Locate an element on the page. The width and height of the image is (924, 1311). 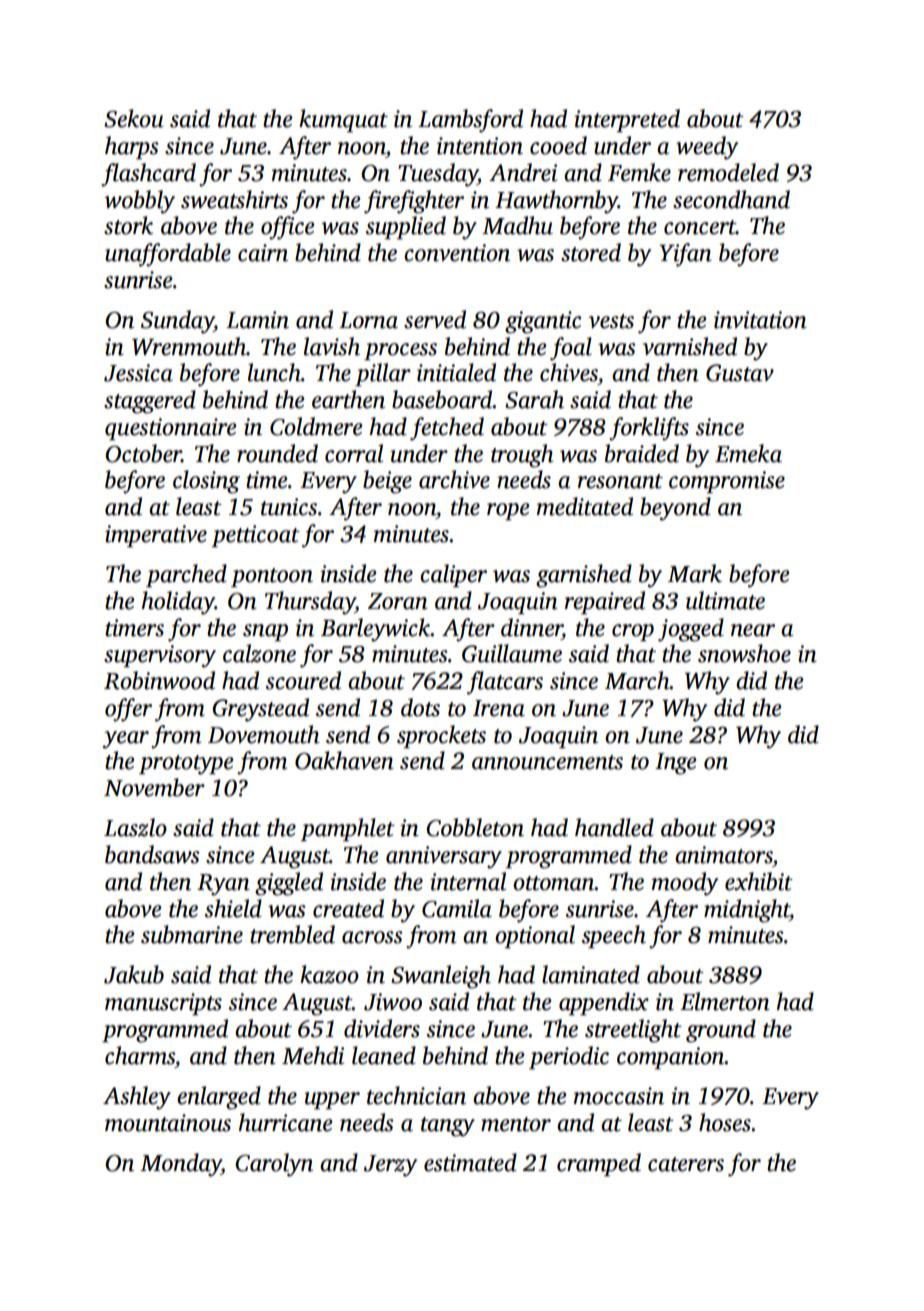
caliper is located at coordinates (453, 575).
